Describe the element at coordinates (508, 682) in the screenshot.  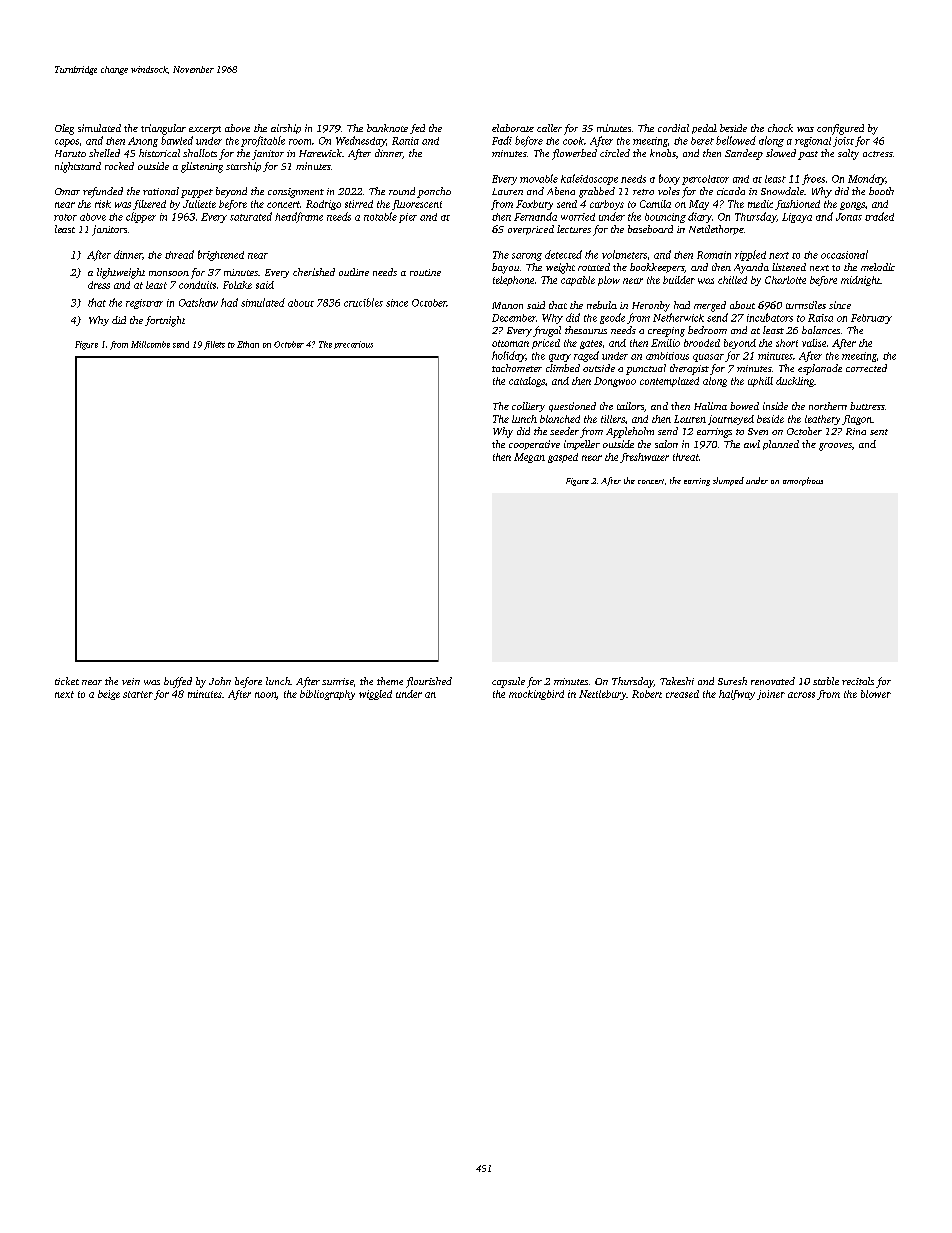
I see `capsule` at that location.
